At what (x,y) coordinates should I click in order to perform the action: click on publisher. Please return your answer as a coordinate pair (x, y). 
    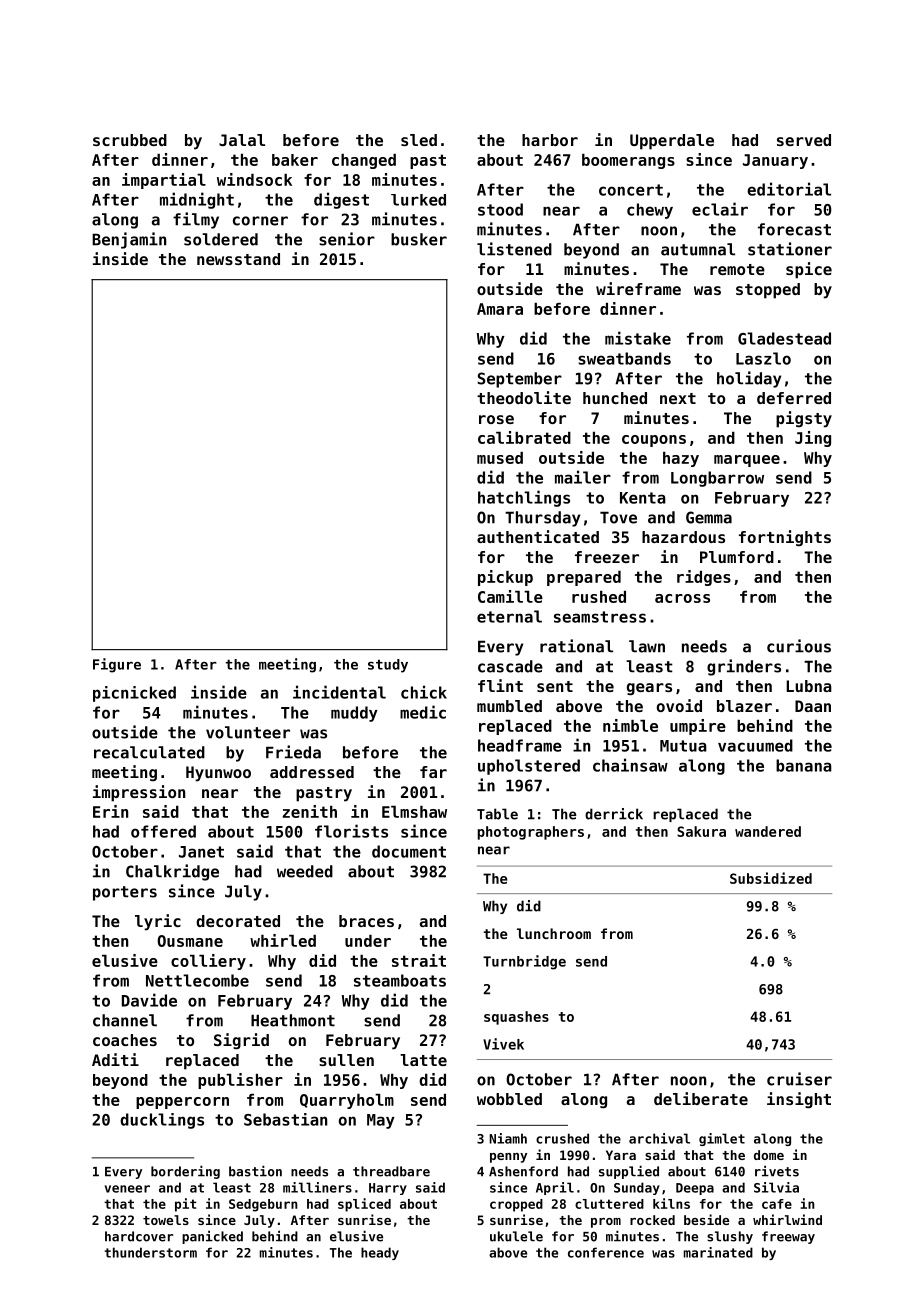
    Looking at the image, I should click on (240, 1081).
